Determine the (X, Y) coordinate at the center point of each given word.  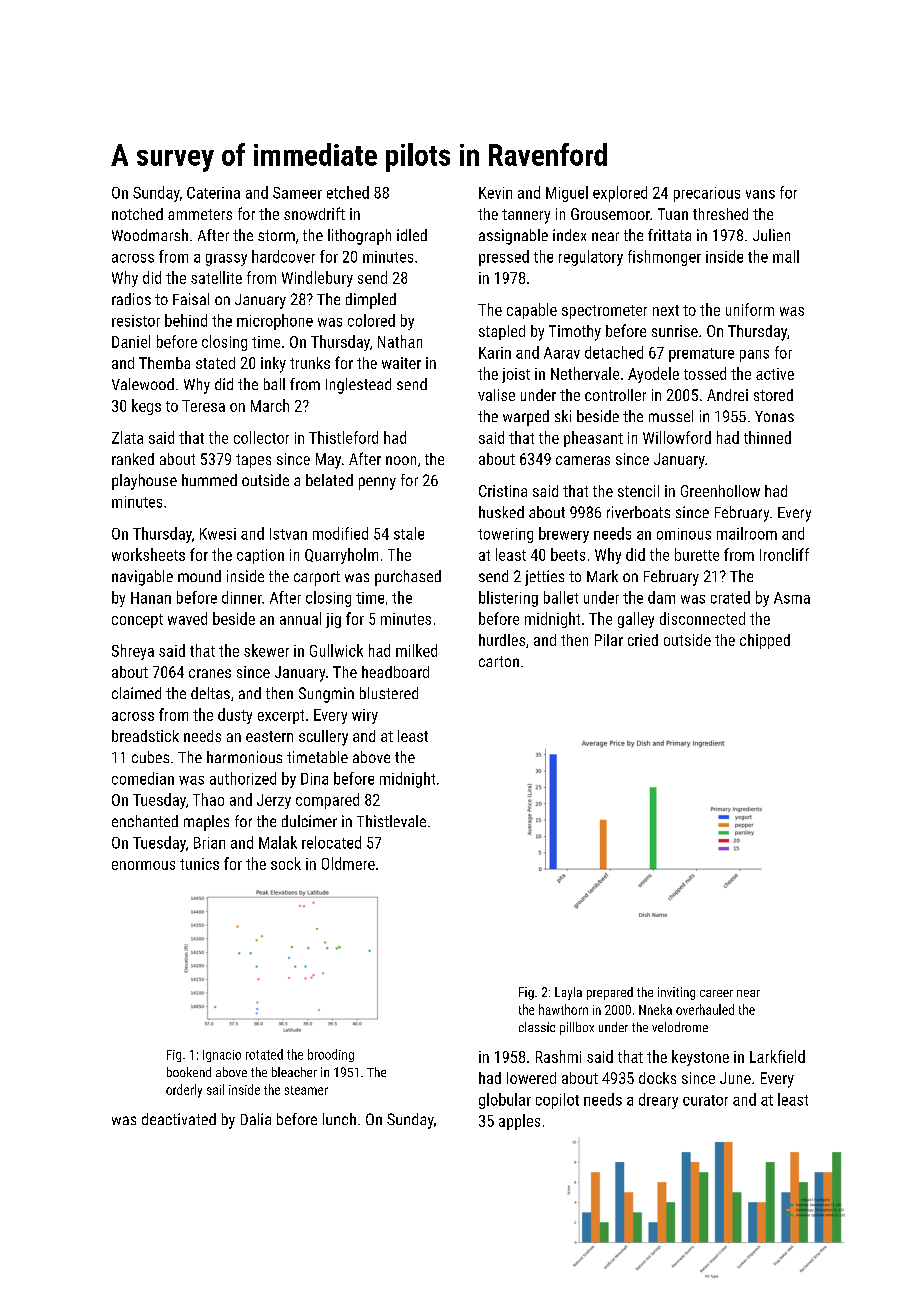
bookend (189, 1072)
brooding (331, 1055)
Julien (771, 235)
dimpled (371, 301)
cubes (150, 757)
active (775, 374)
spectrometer (604, 312)
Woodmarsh (150, 235)
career (716, 993)
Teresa (203, 406)
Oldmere (348, 863)
